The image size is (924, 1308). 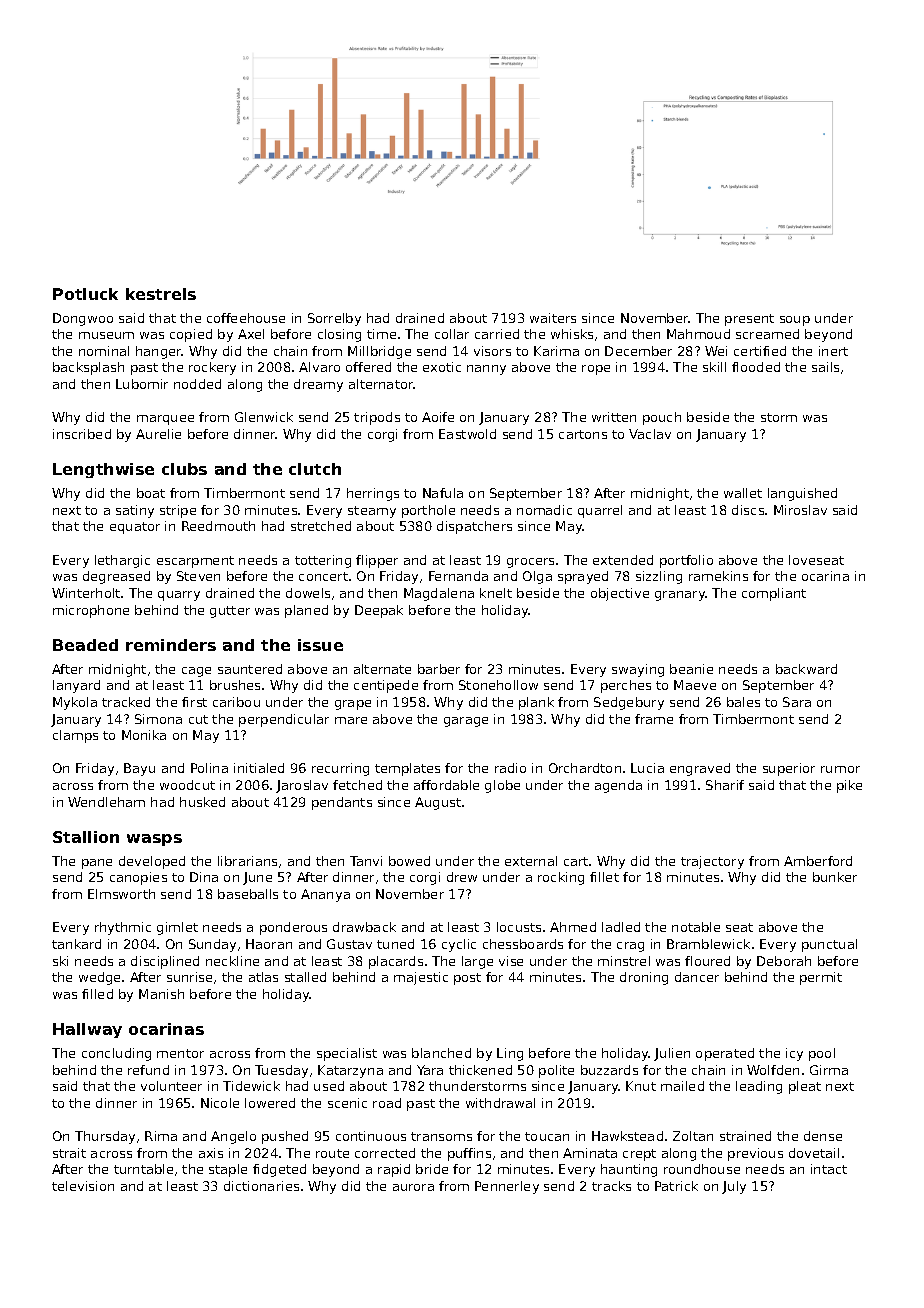 What do you see at coordinates (191, 335) in the page?
I see `copied` at bounding box center [191, 335].
